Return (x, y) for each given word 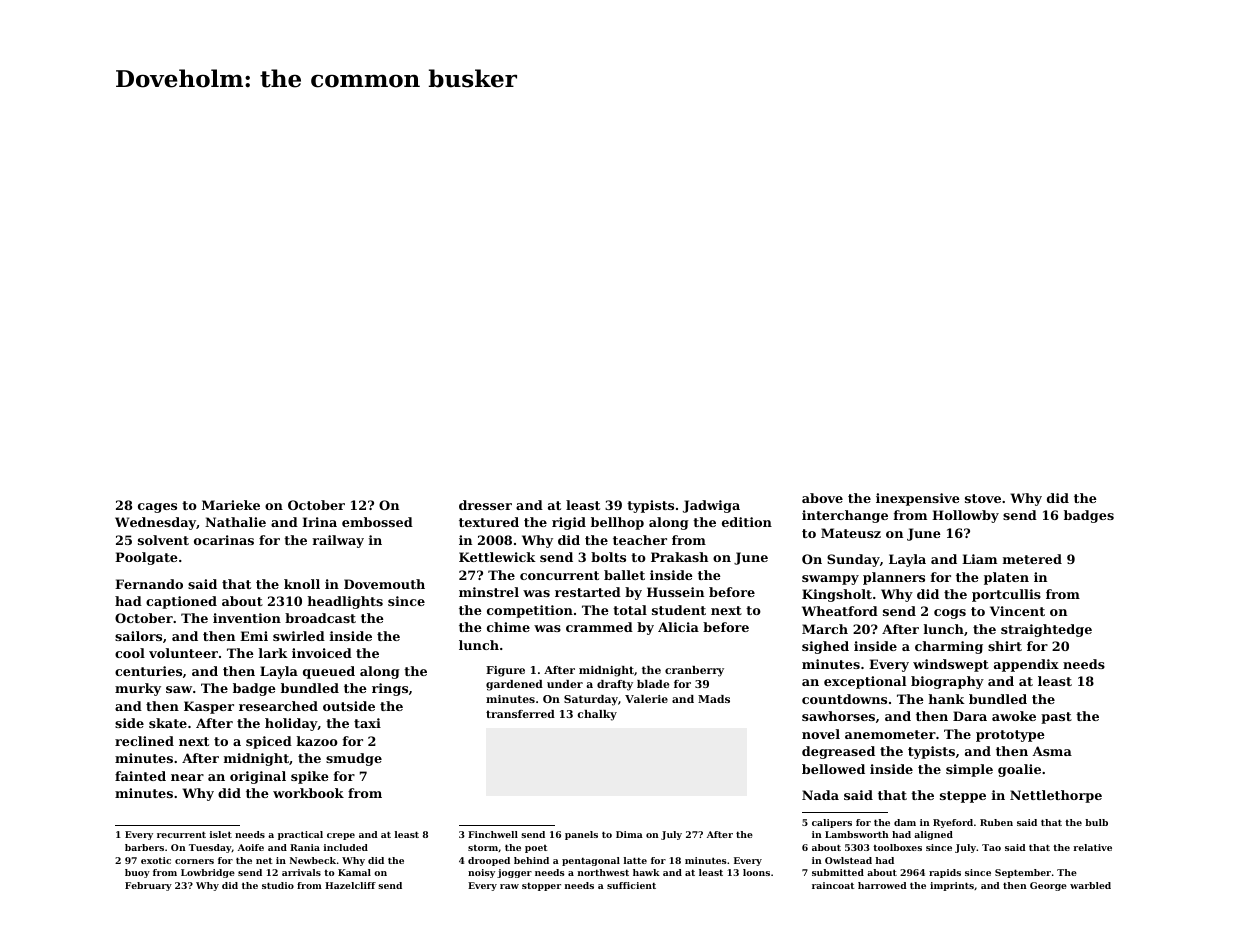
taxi (367, 723)
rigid (569, 523)
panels (581, 835)
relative (1092, 847)
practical (300, 835)
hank (946, 699)
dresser (485, 505)
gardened (514, 685)
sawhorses (838, 716)
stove (983, 498)
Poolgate (146, 558)
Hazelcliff (350, 885)
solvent (163, 540)
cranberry (694, 671)
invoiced (322, 653)
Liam (979, 559)
